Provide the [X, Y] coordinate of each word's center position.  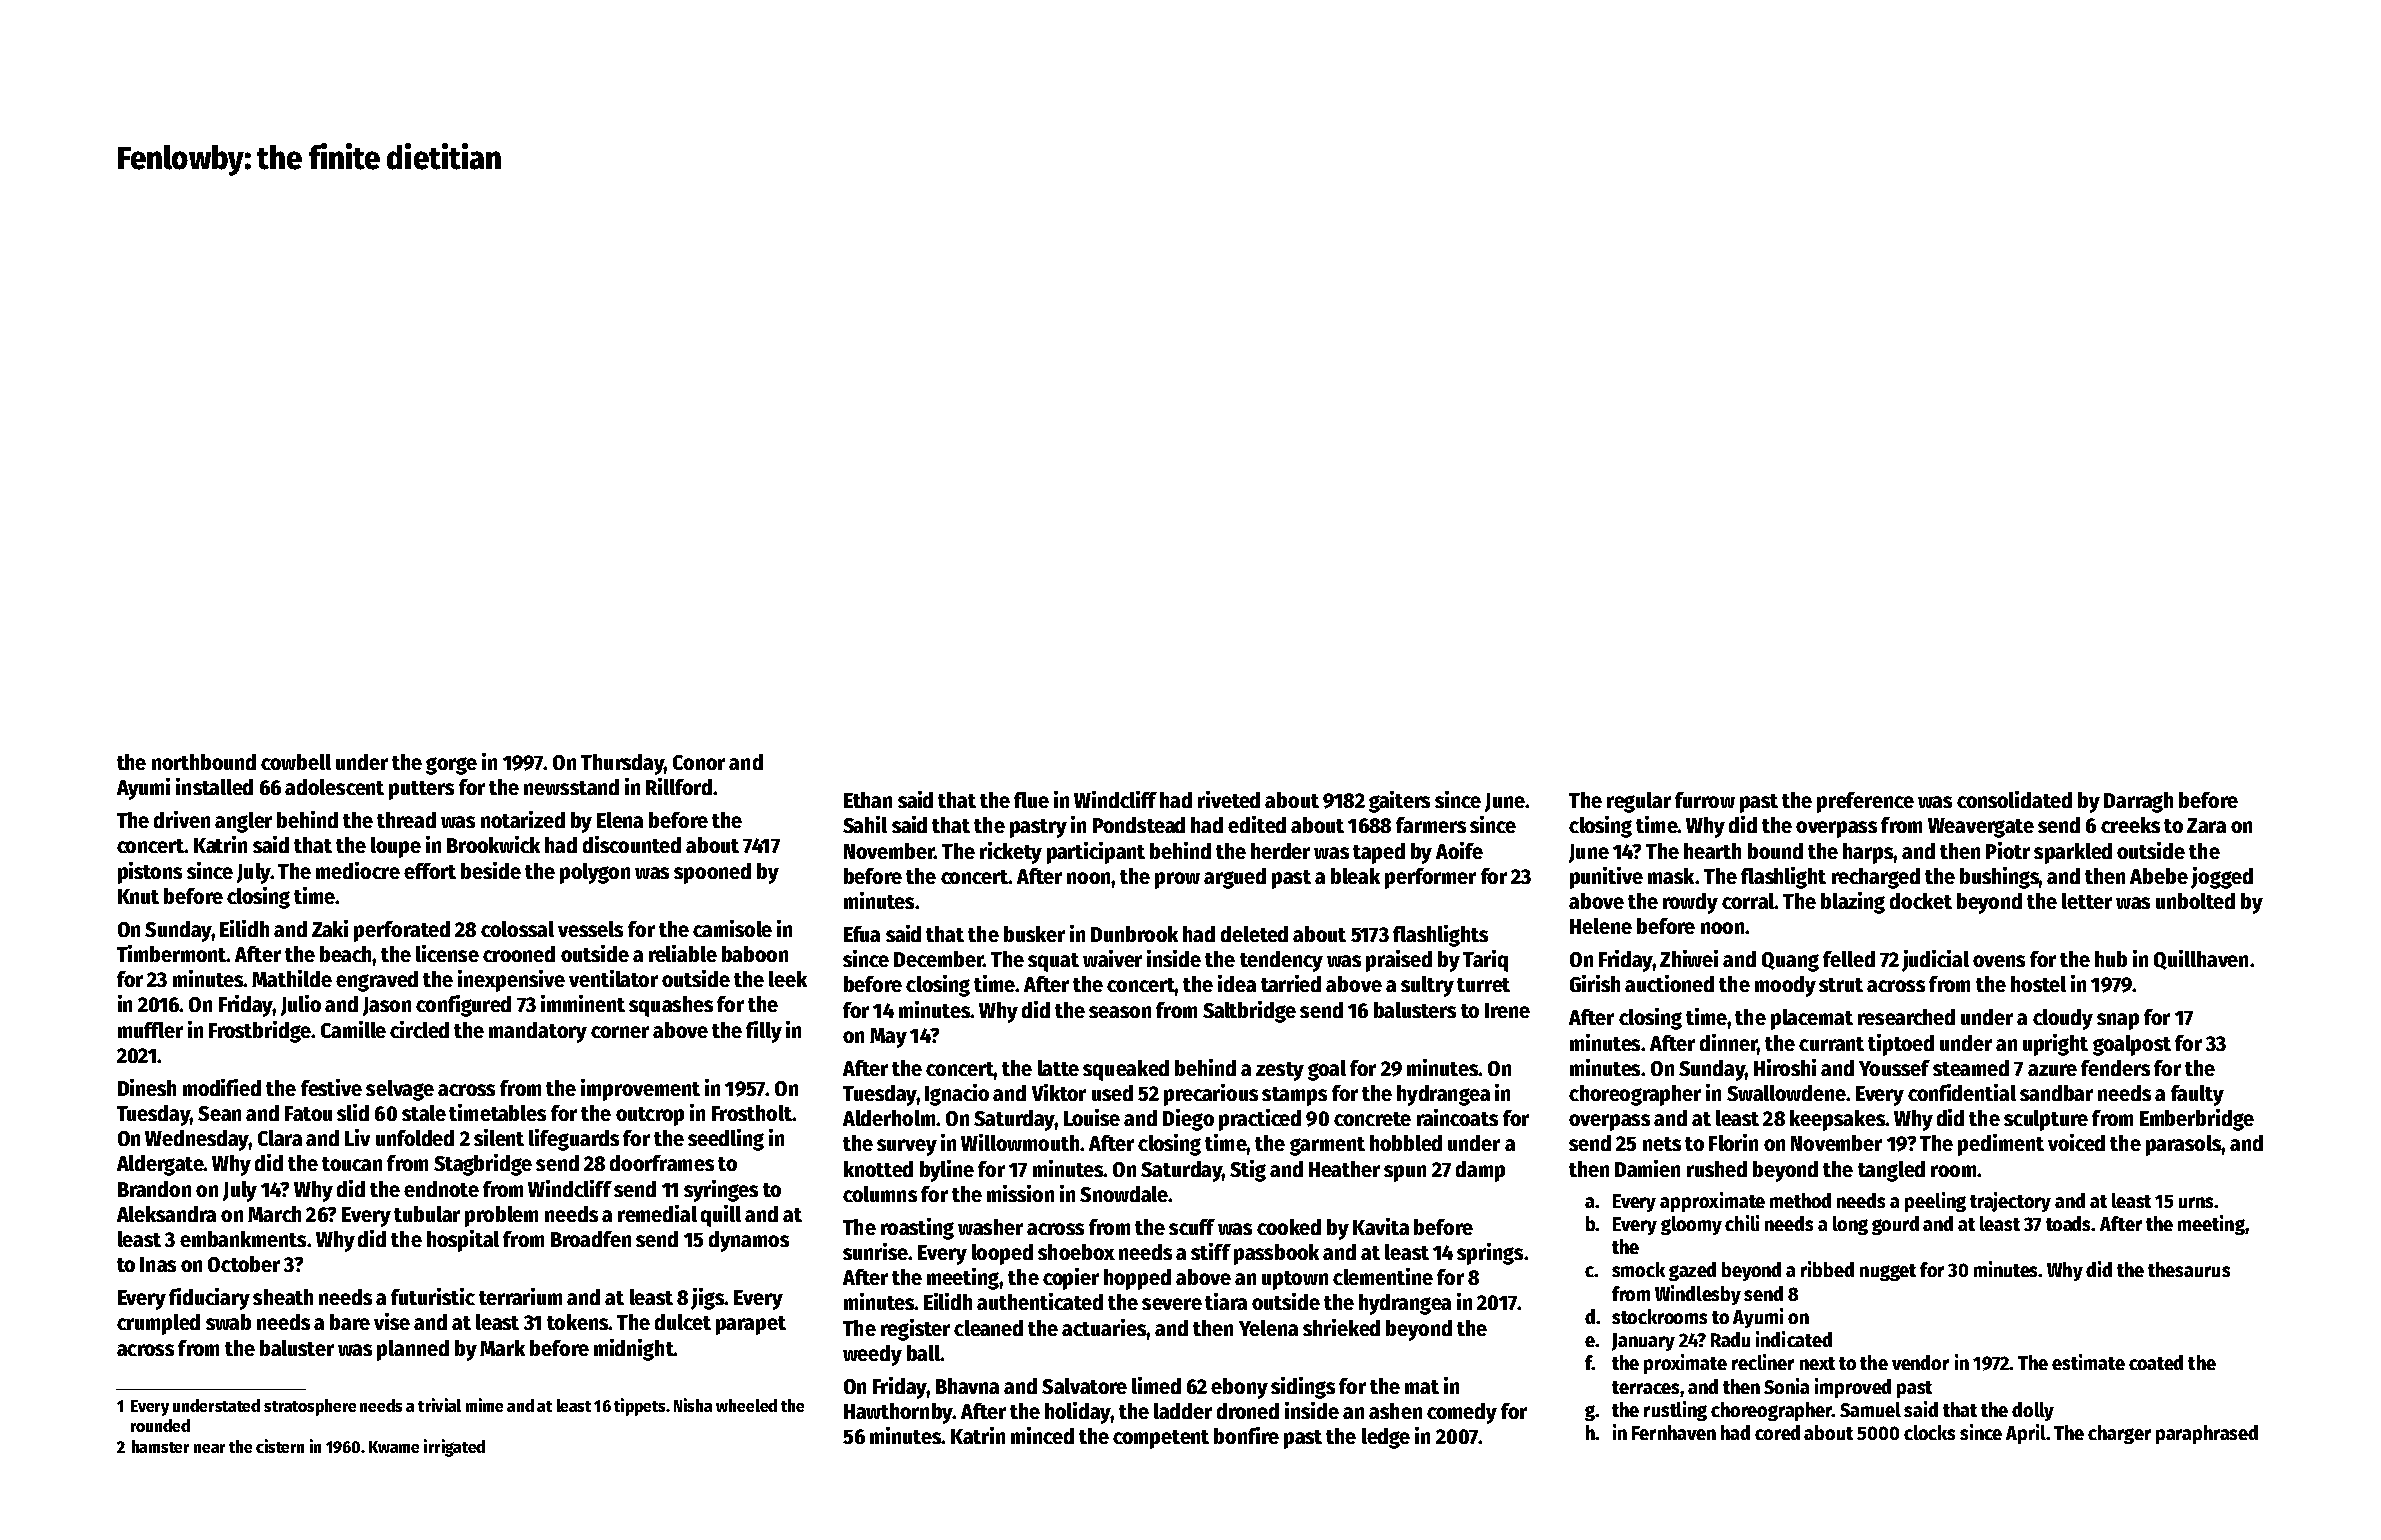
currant [1831, 1044]
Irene [1507, 1010]
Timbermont [172, 953]
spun [1405, 1173]
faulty [2197, 1095]
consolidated [2014, 799]
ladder [1183, 1411]
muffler [150, 1030]
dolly [2033, 1411]
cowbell [296, 762]
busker [1034, 934]
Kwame [394, 1447]
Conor [699, 762]
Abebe [2159, 876]
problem [501, 1216]
